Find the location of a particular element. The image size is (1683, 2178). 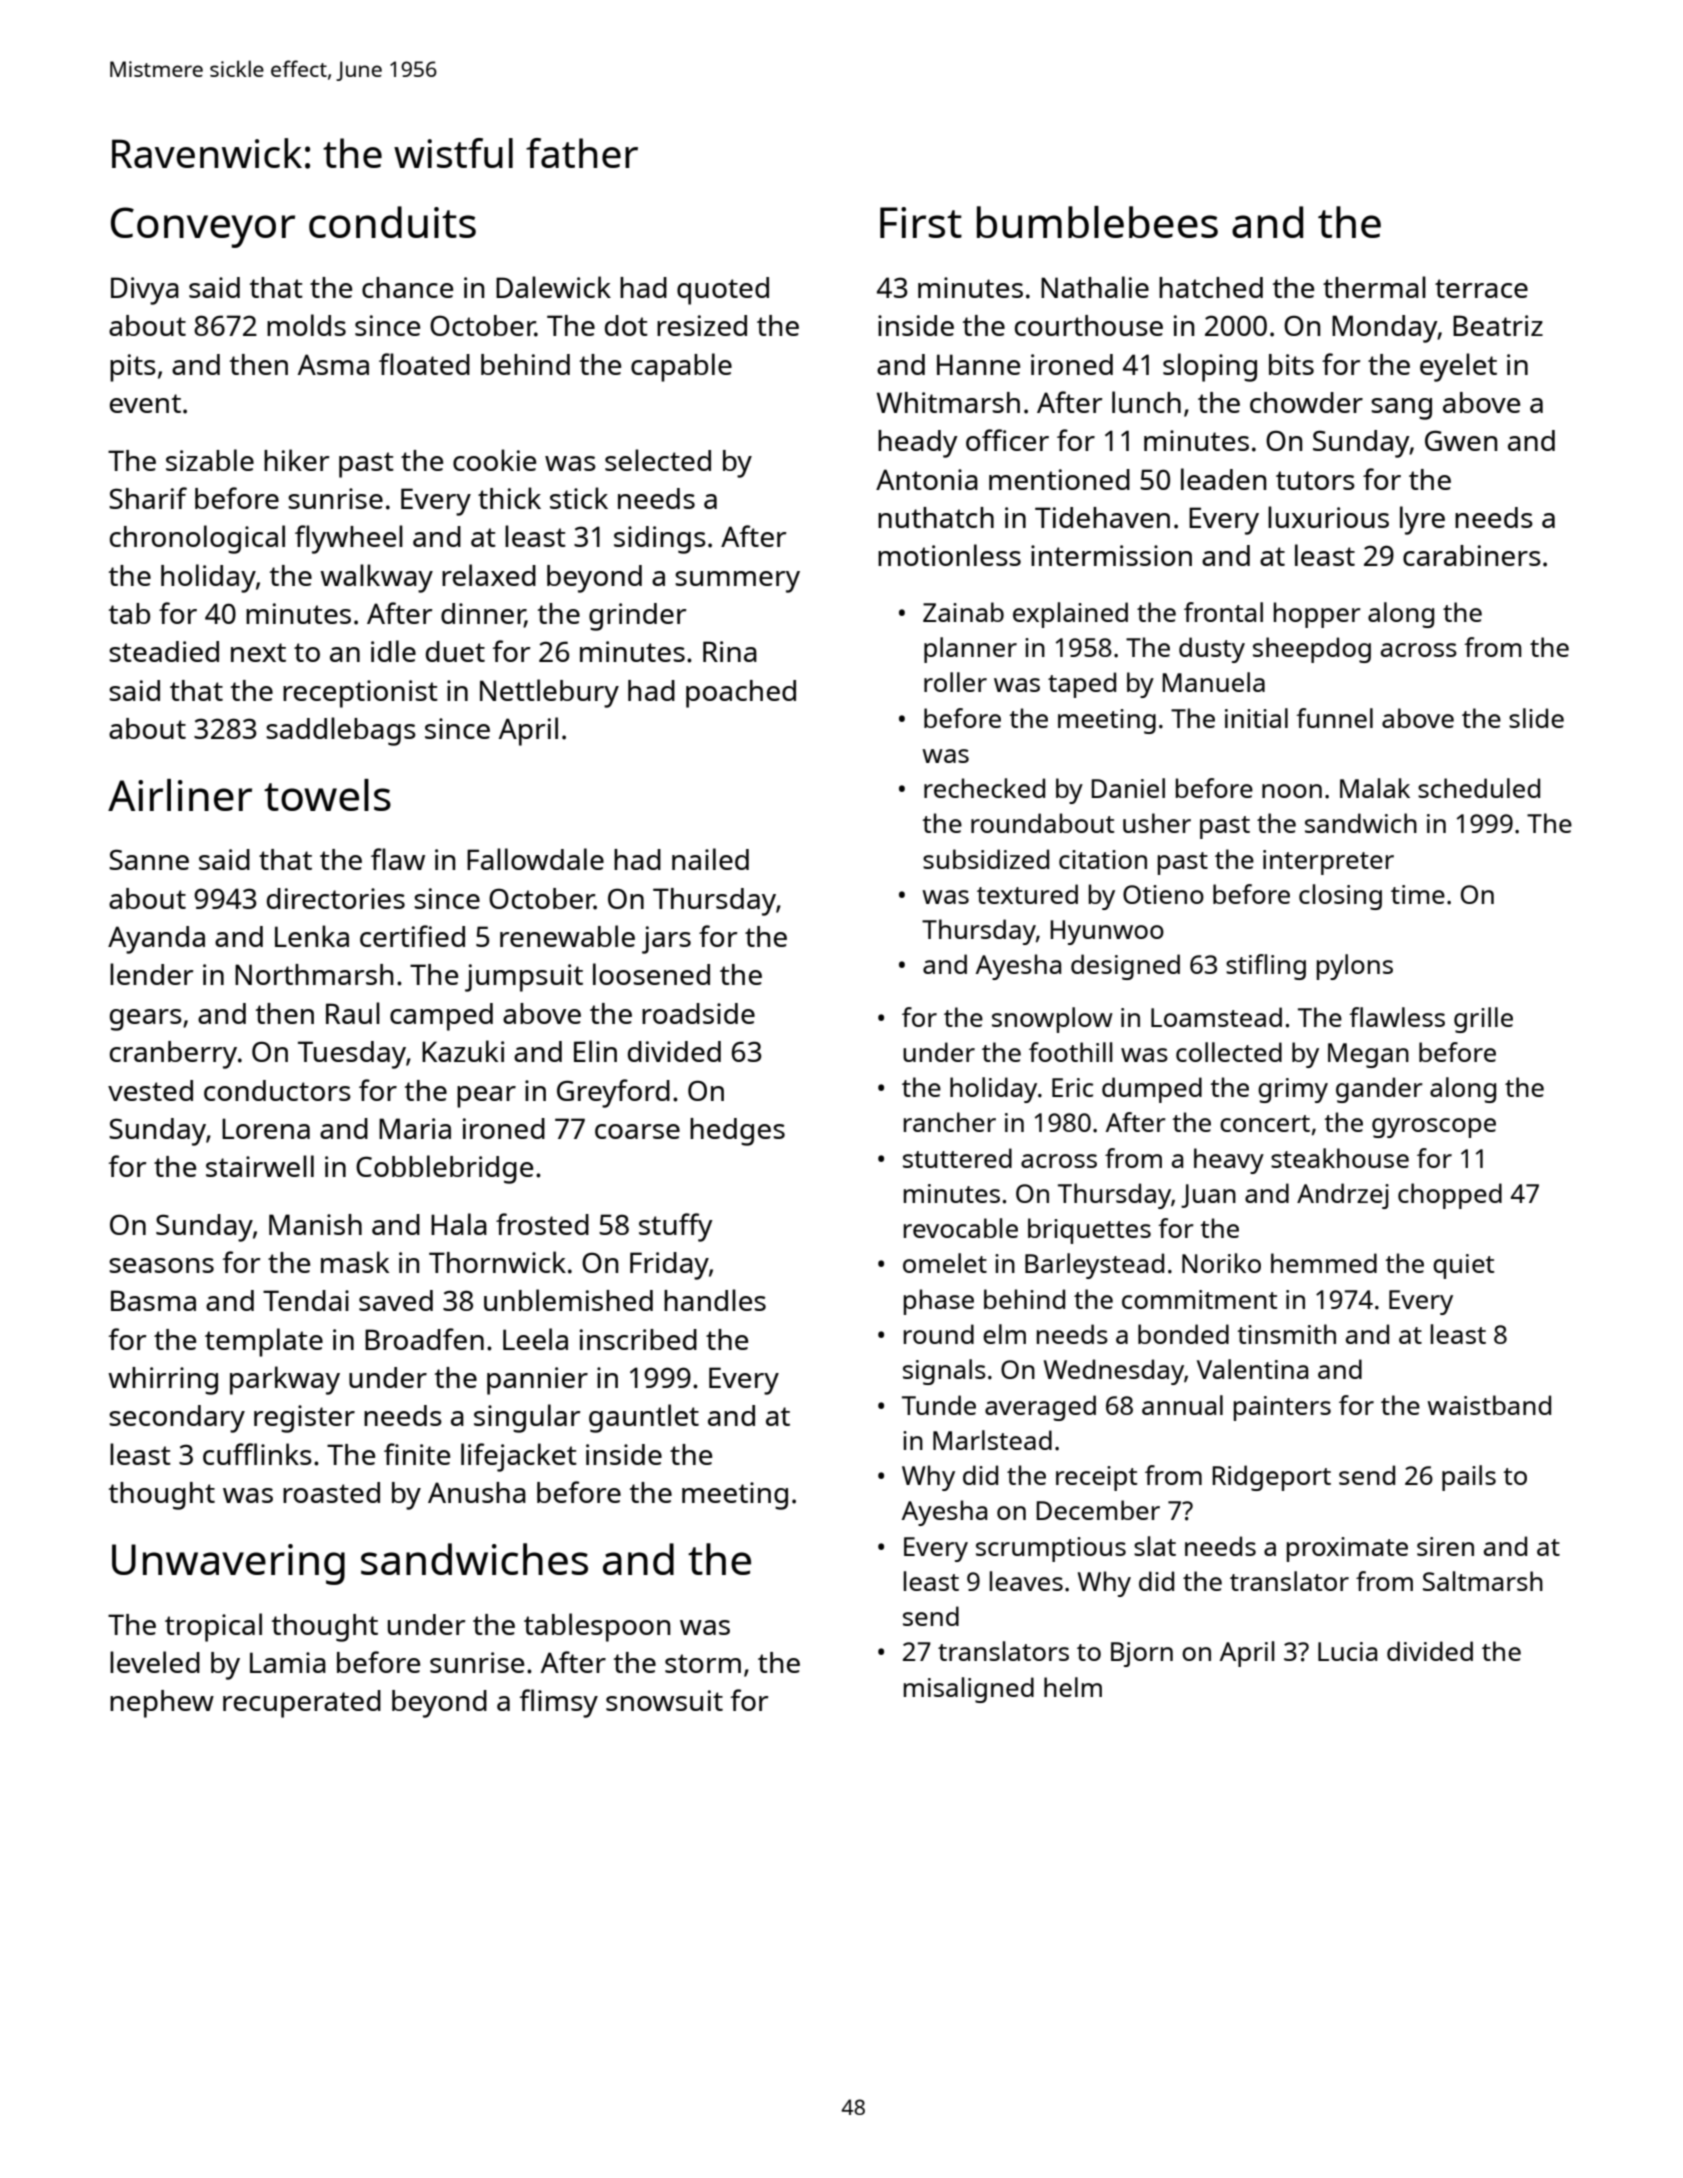

capable is located at coordinates (681, 367).
